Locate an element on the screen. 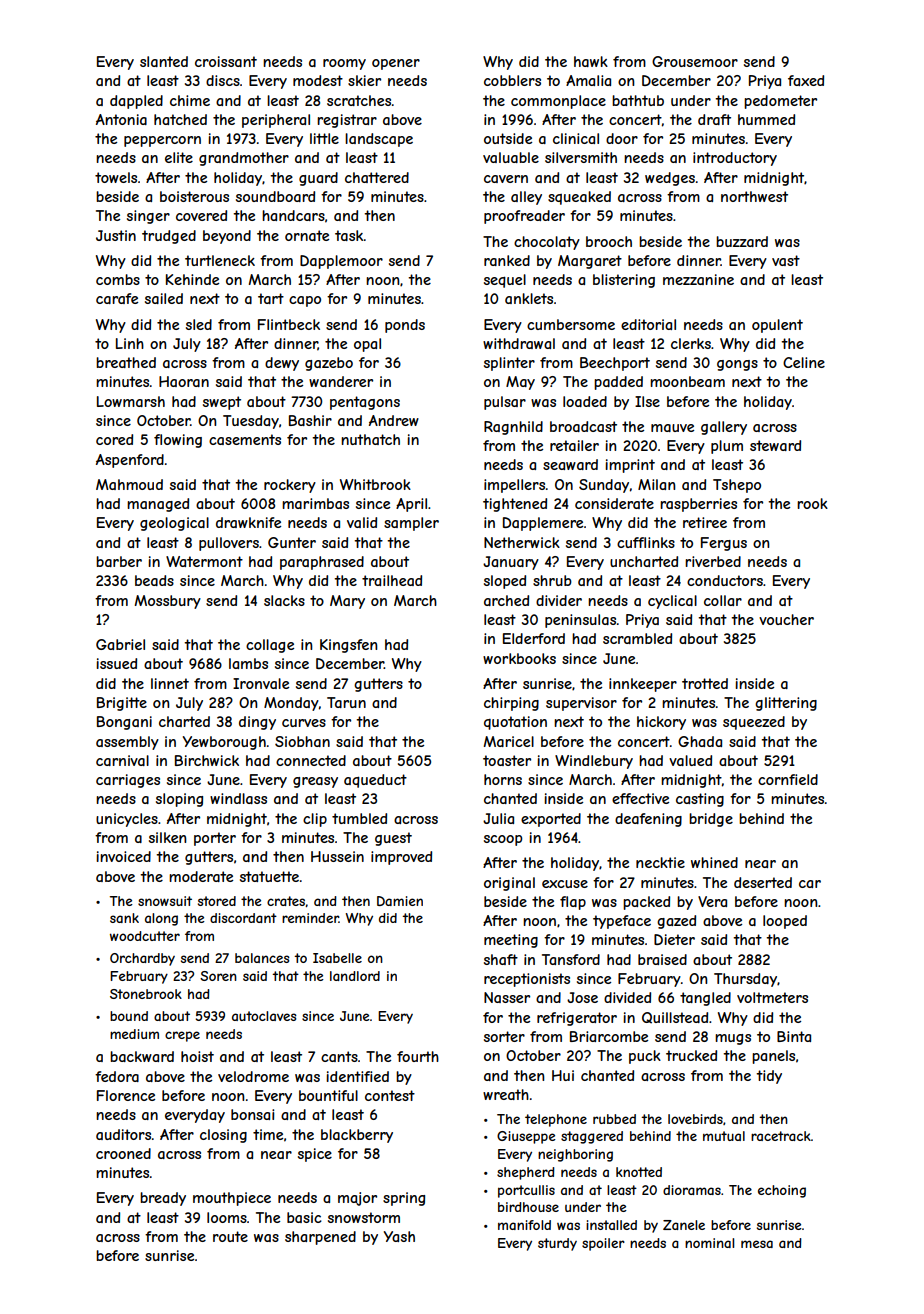  pedometer is located at coordinates (780, 102).
